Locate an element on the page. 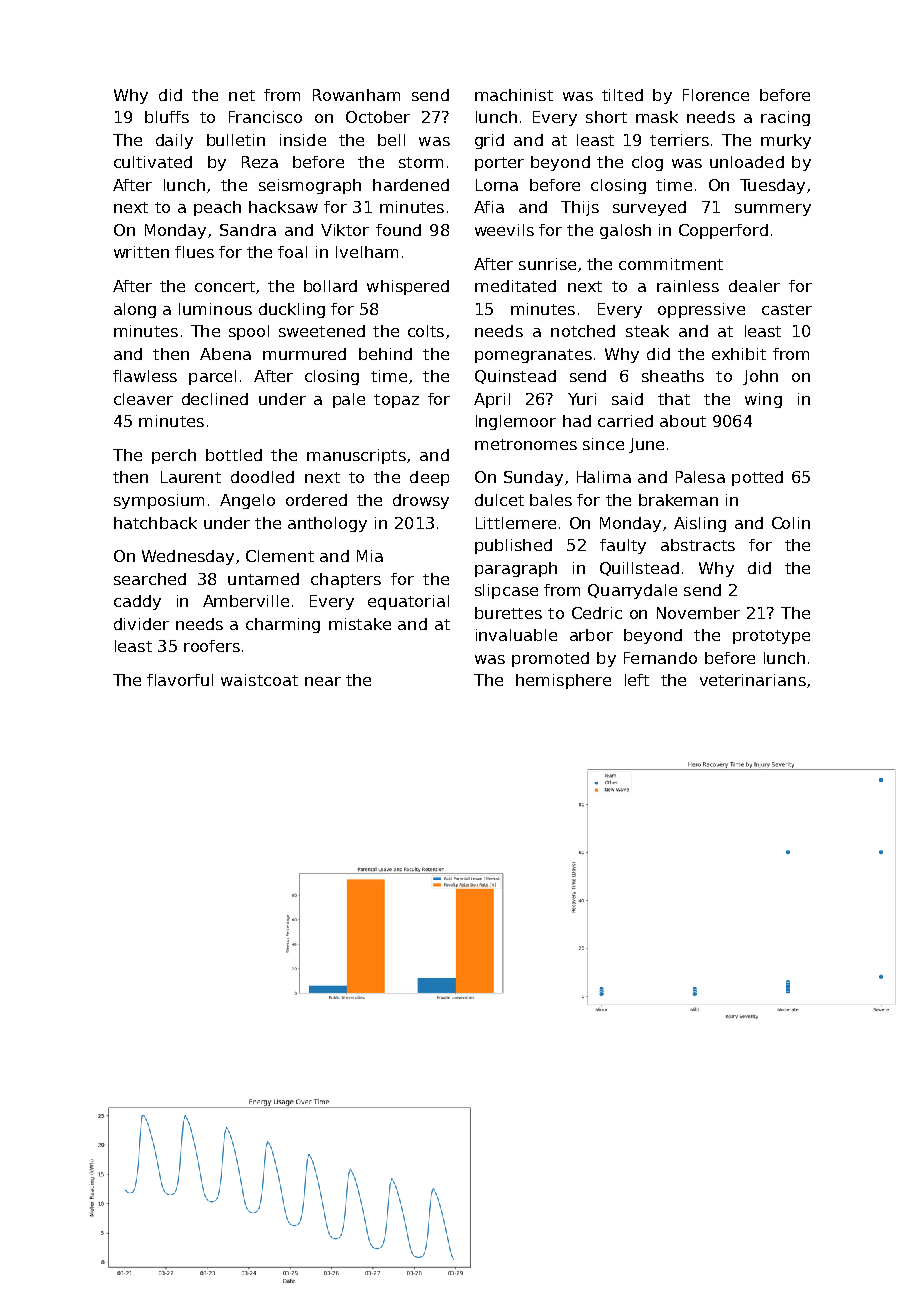 The image size is (924, 1308). Quinstead is located at coordinates (515, 377).
